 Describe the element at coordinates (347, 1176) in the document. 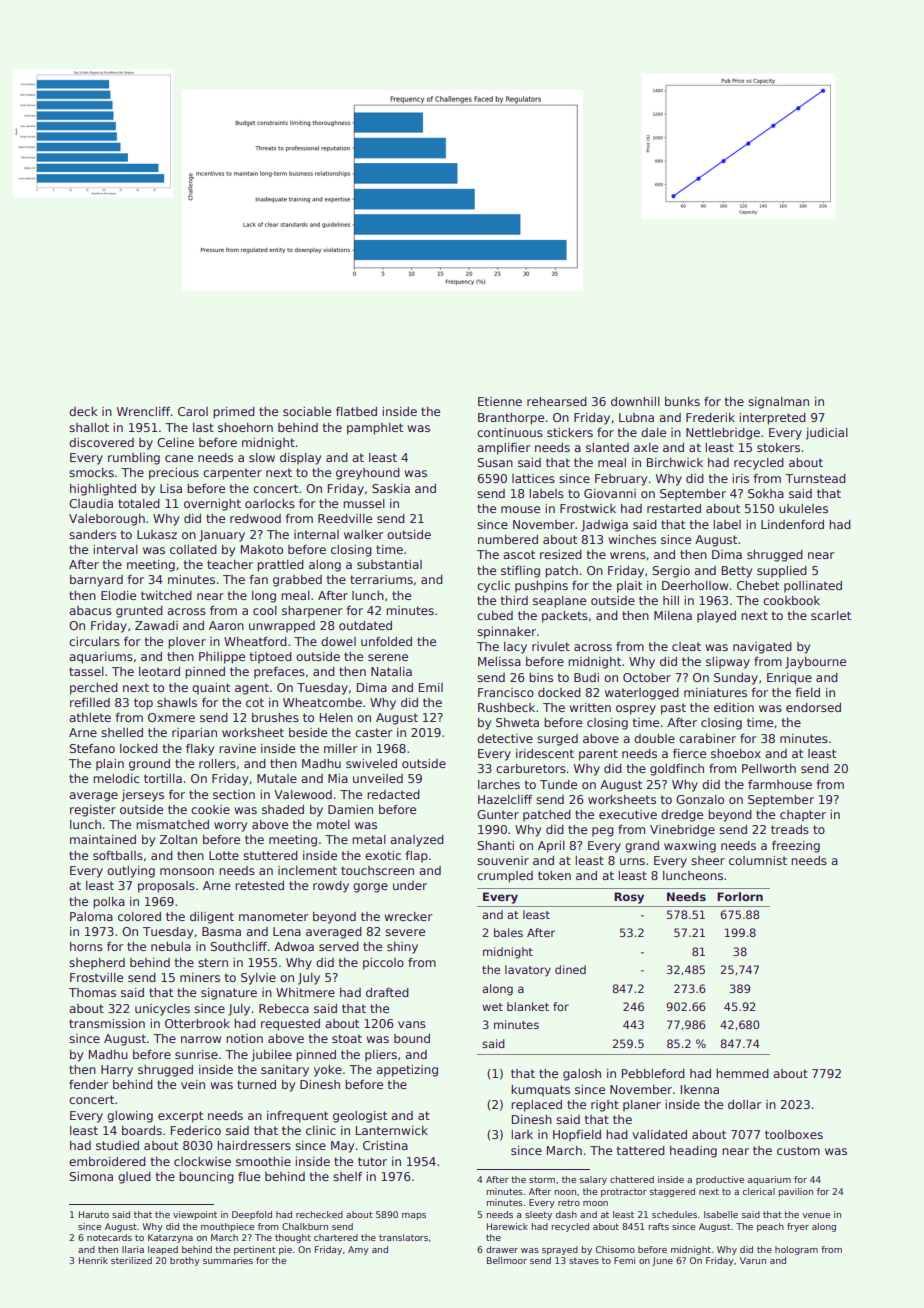

I see `shelf` at that location.
